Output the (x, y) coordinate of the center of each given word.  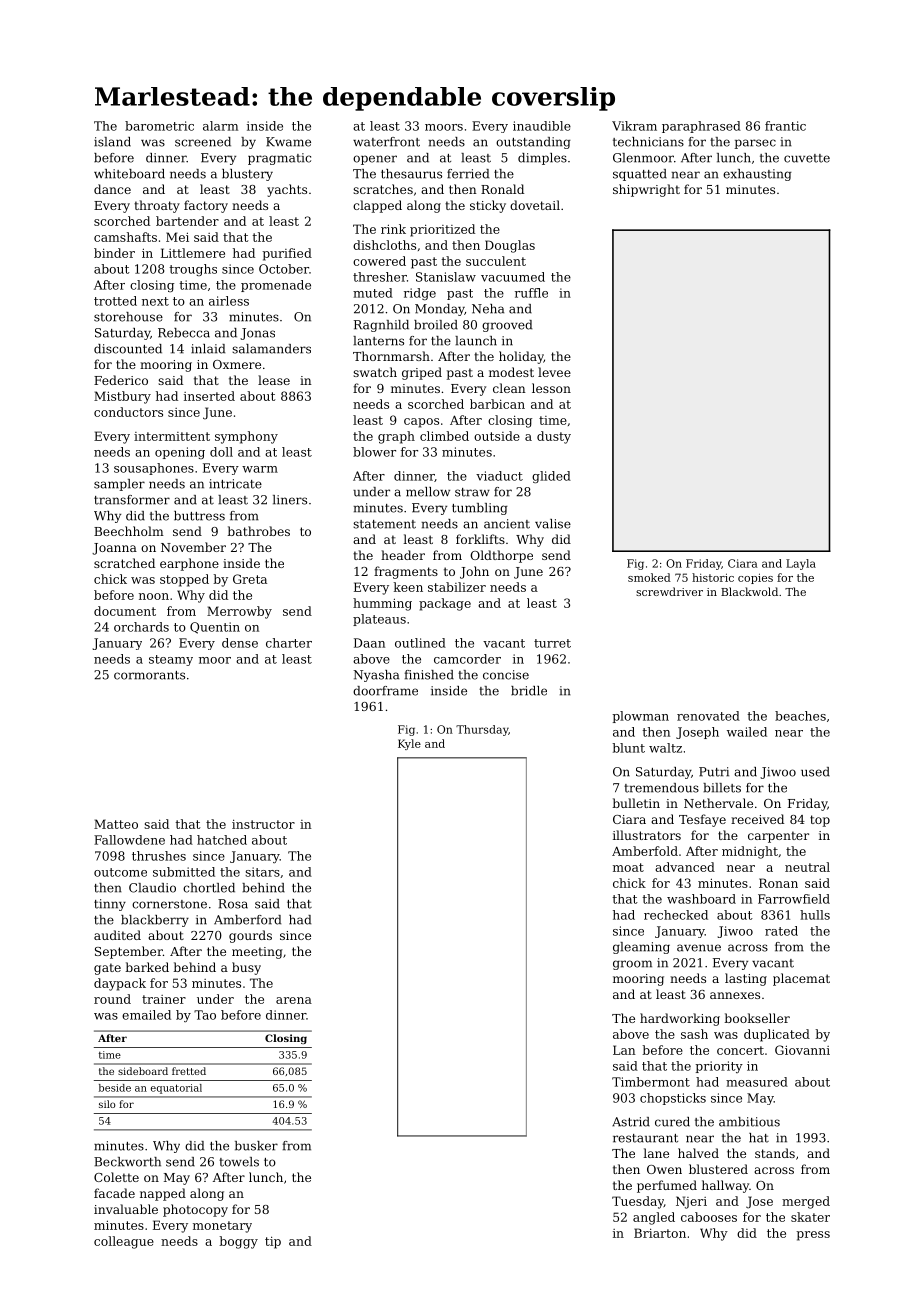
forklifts (480, 539)
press (813, 1236)
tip (273, 1242)
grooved (507, 326)
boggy (238, 1242)
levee (554, 372)
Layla (801, 564)
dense (240, 643)
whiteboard (129, 174)
